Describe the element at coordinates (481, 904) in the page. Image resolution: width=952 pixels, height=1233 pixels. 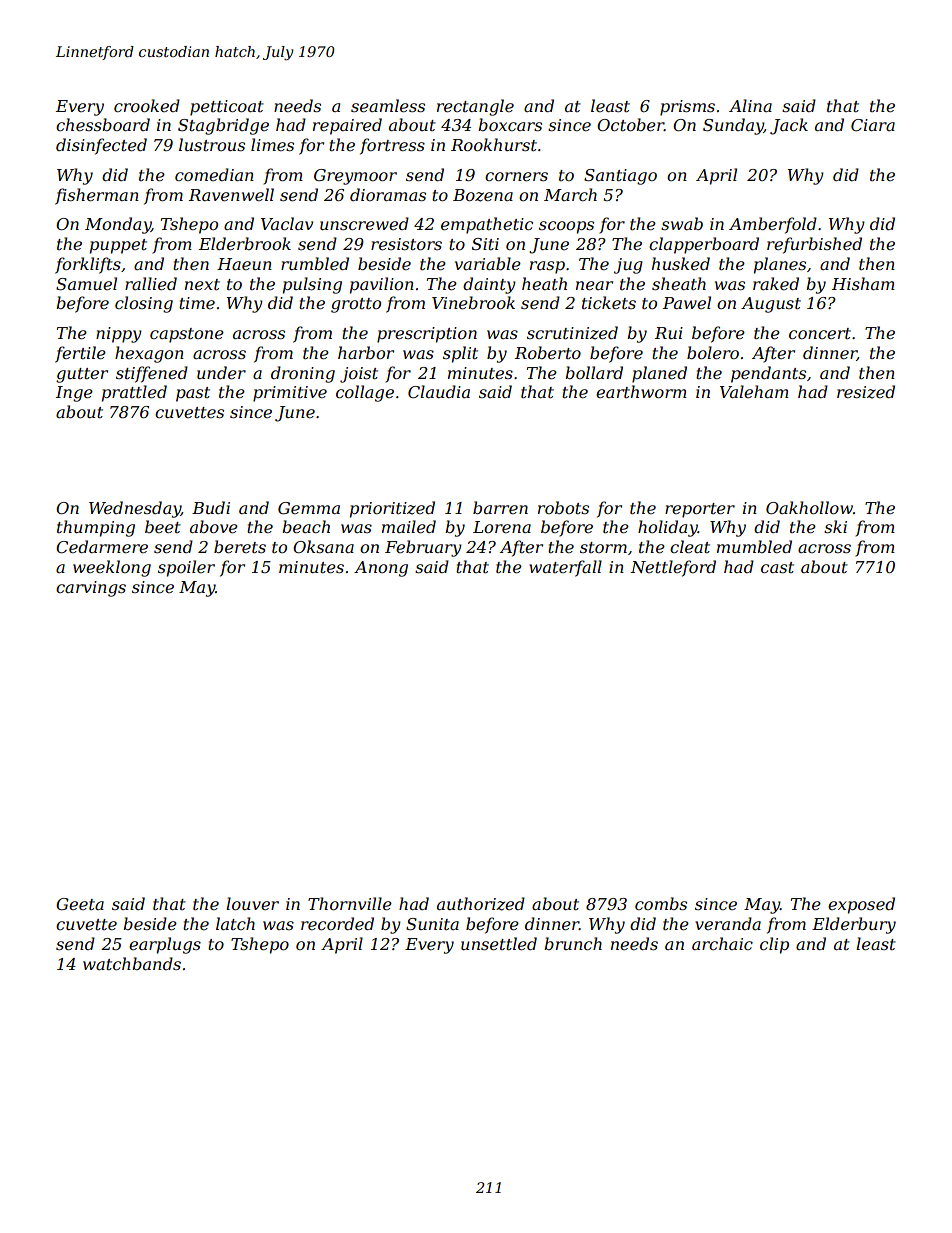
I see `authorized` at that location.
